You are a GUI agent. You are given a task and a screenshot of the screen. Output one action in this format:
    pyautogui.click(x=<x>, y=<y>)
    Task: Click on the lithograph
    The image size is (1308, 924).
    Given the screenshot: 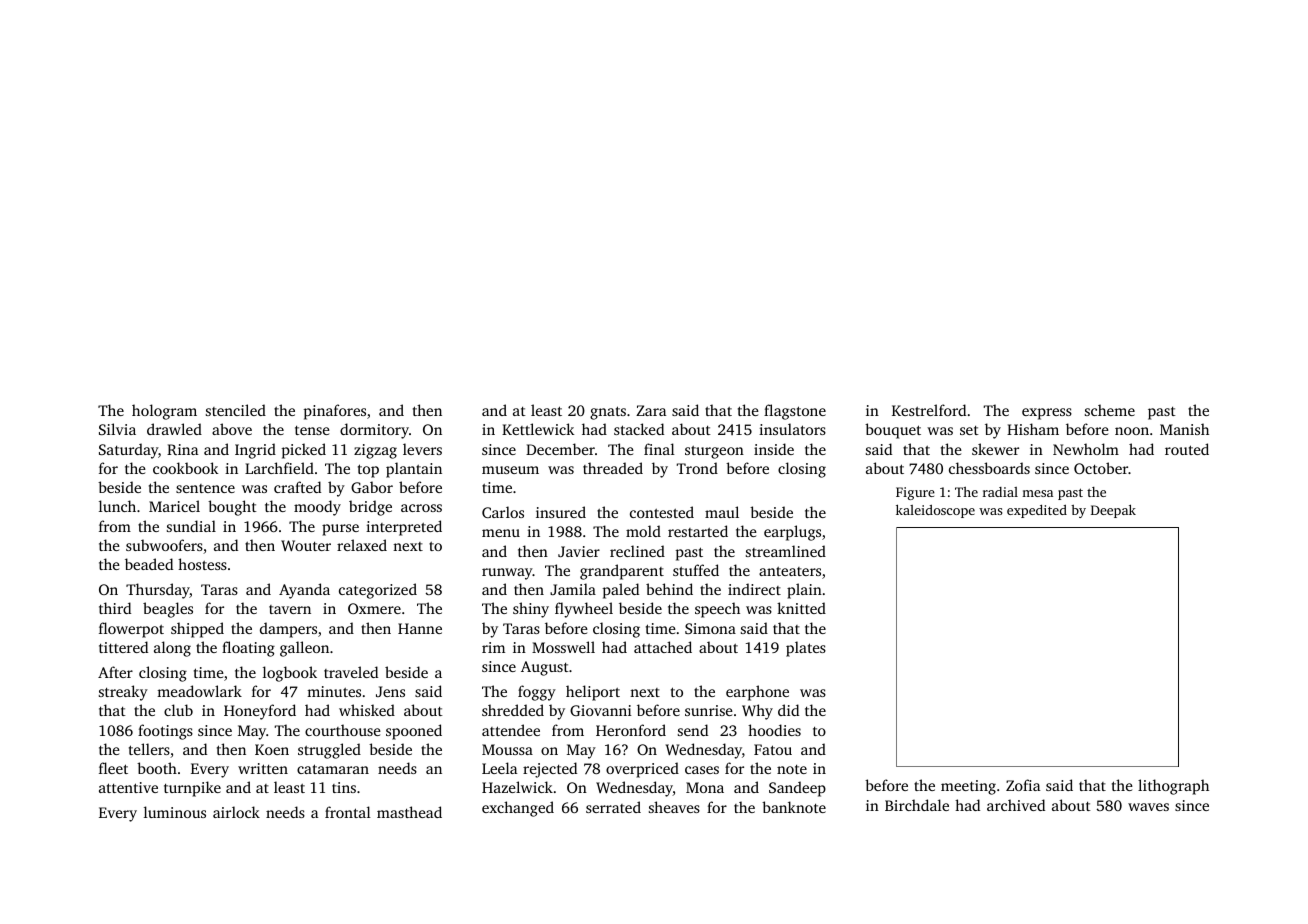 What is the action you would take?
    pyautogui.click(x=1173, y=787)
